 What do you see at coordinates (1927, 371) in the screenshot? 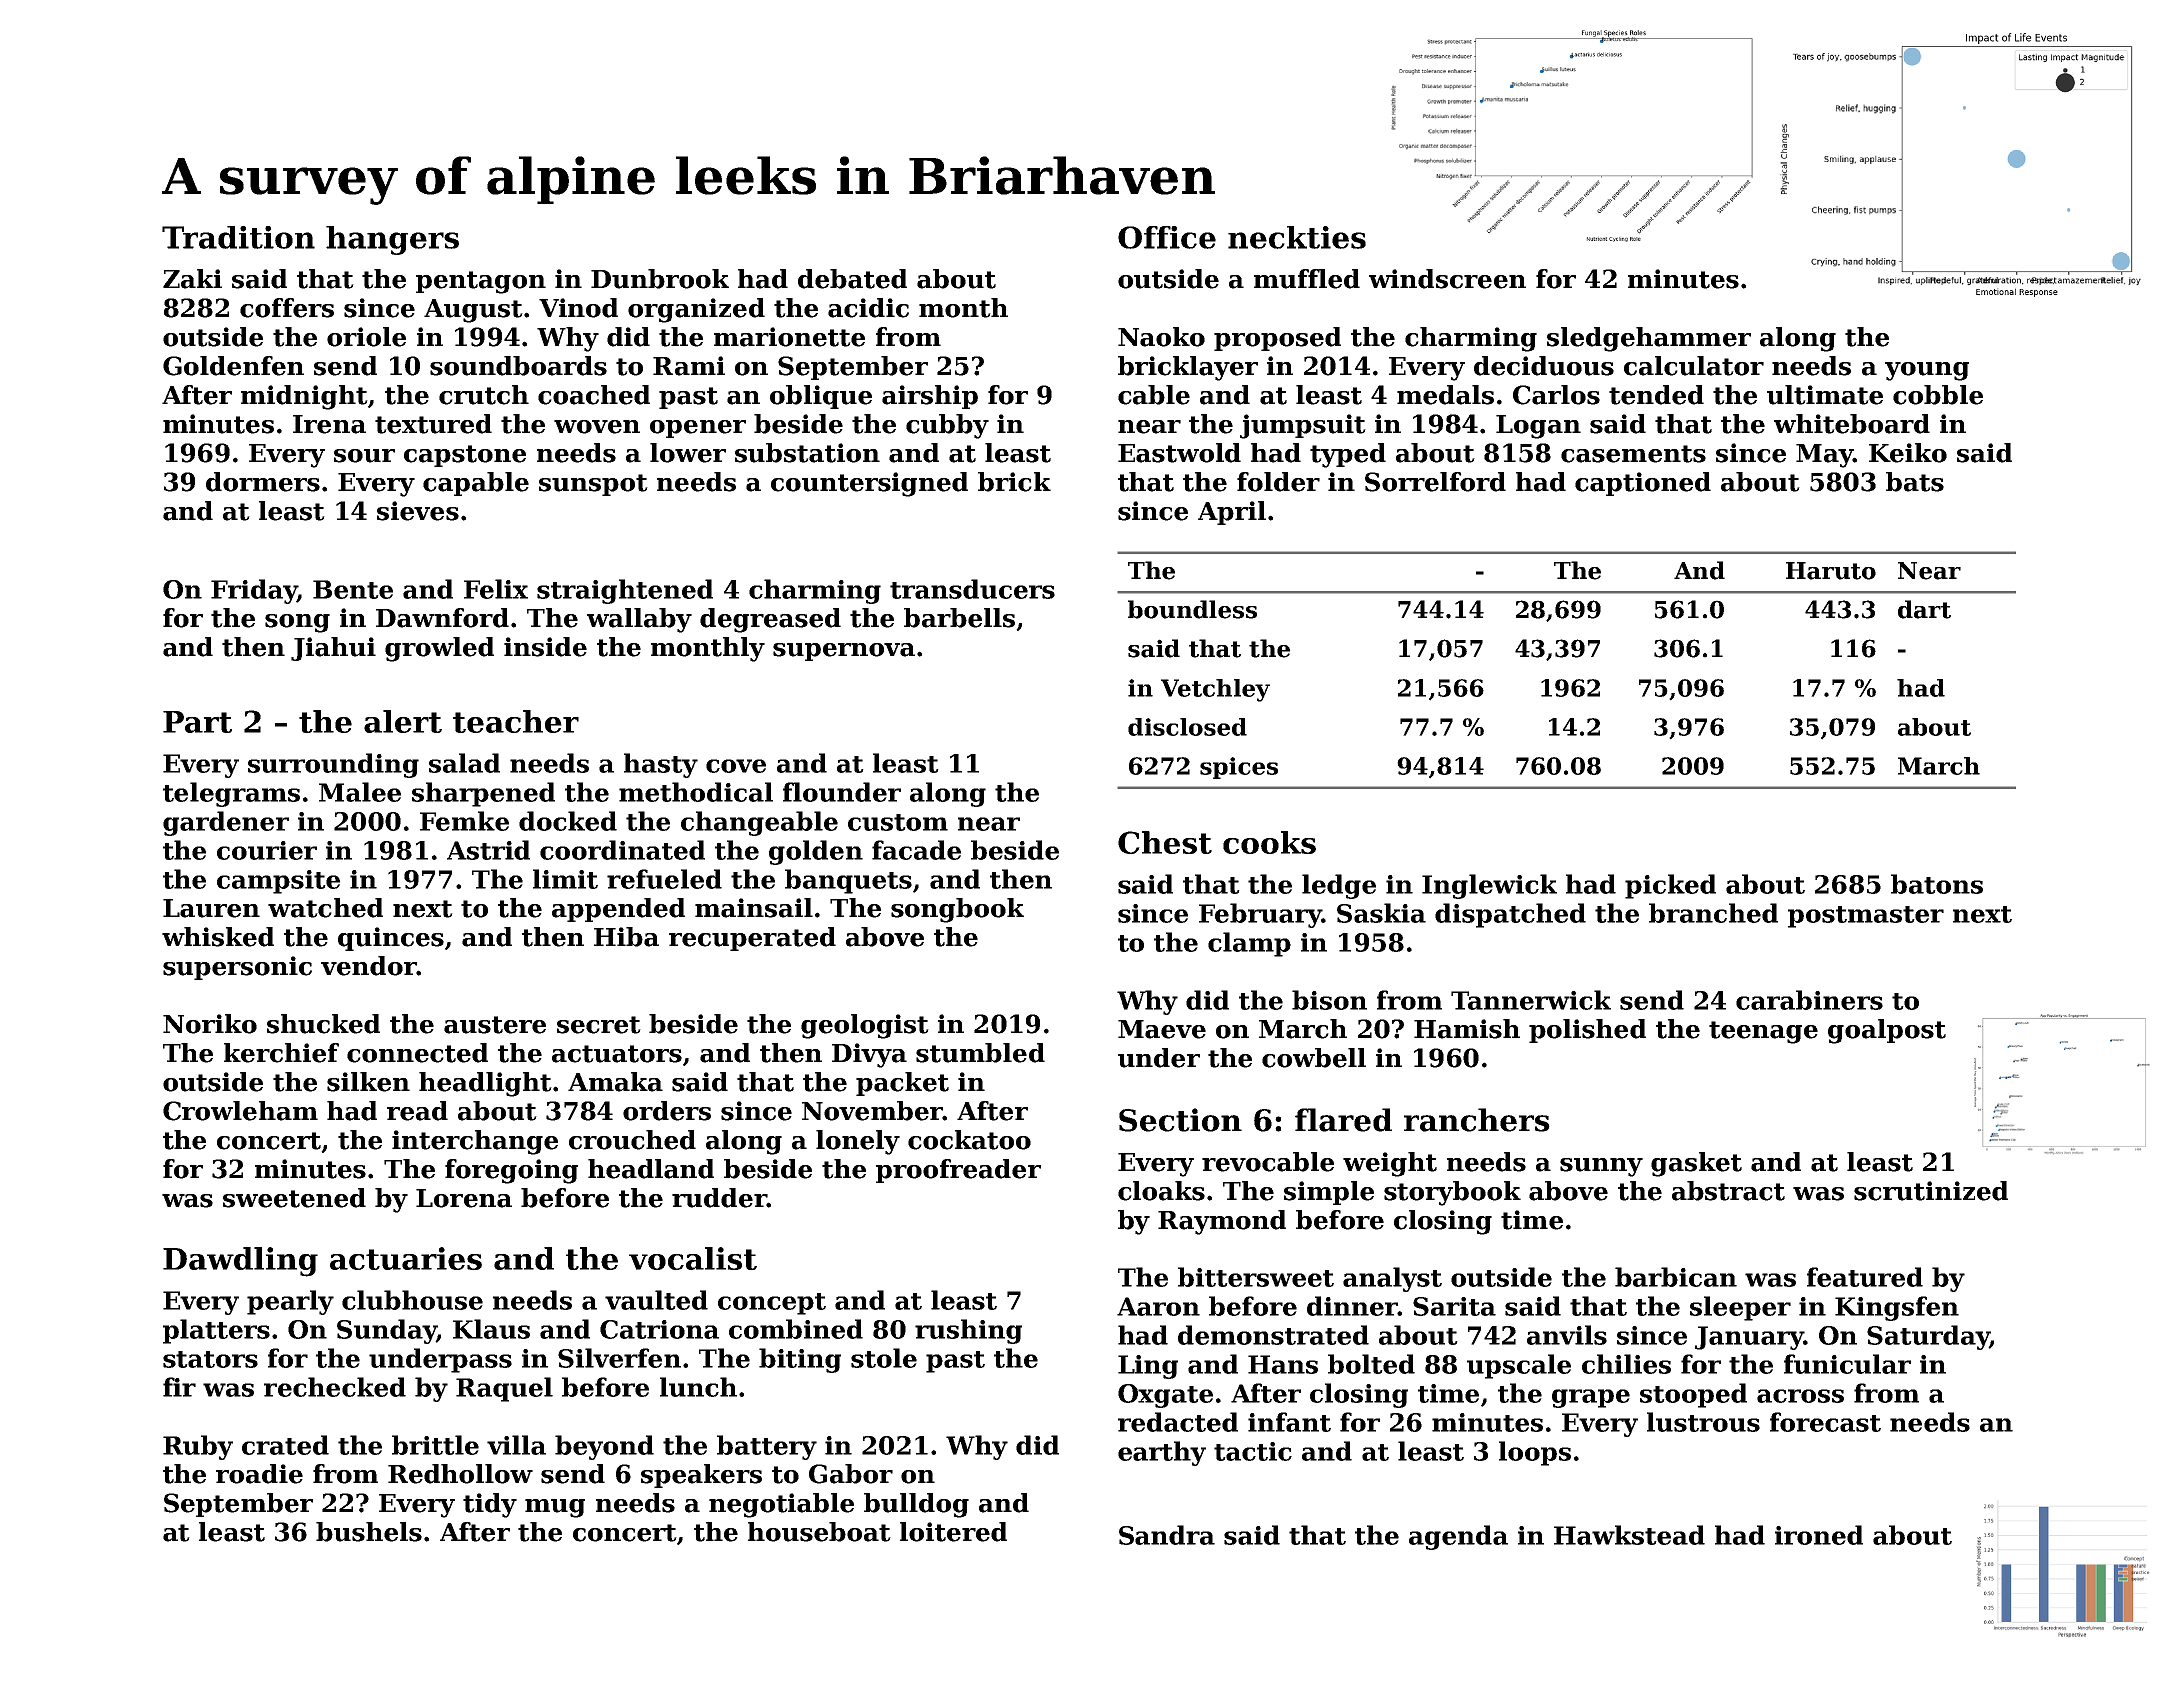
I see `young` at bounding box center [1927, 371].
